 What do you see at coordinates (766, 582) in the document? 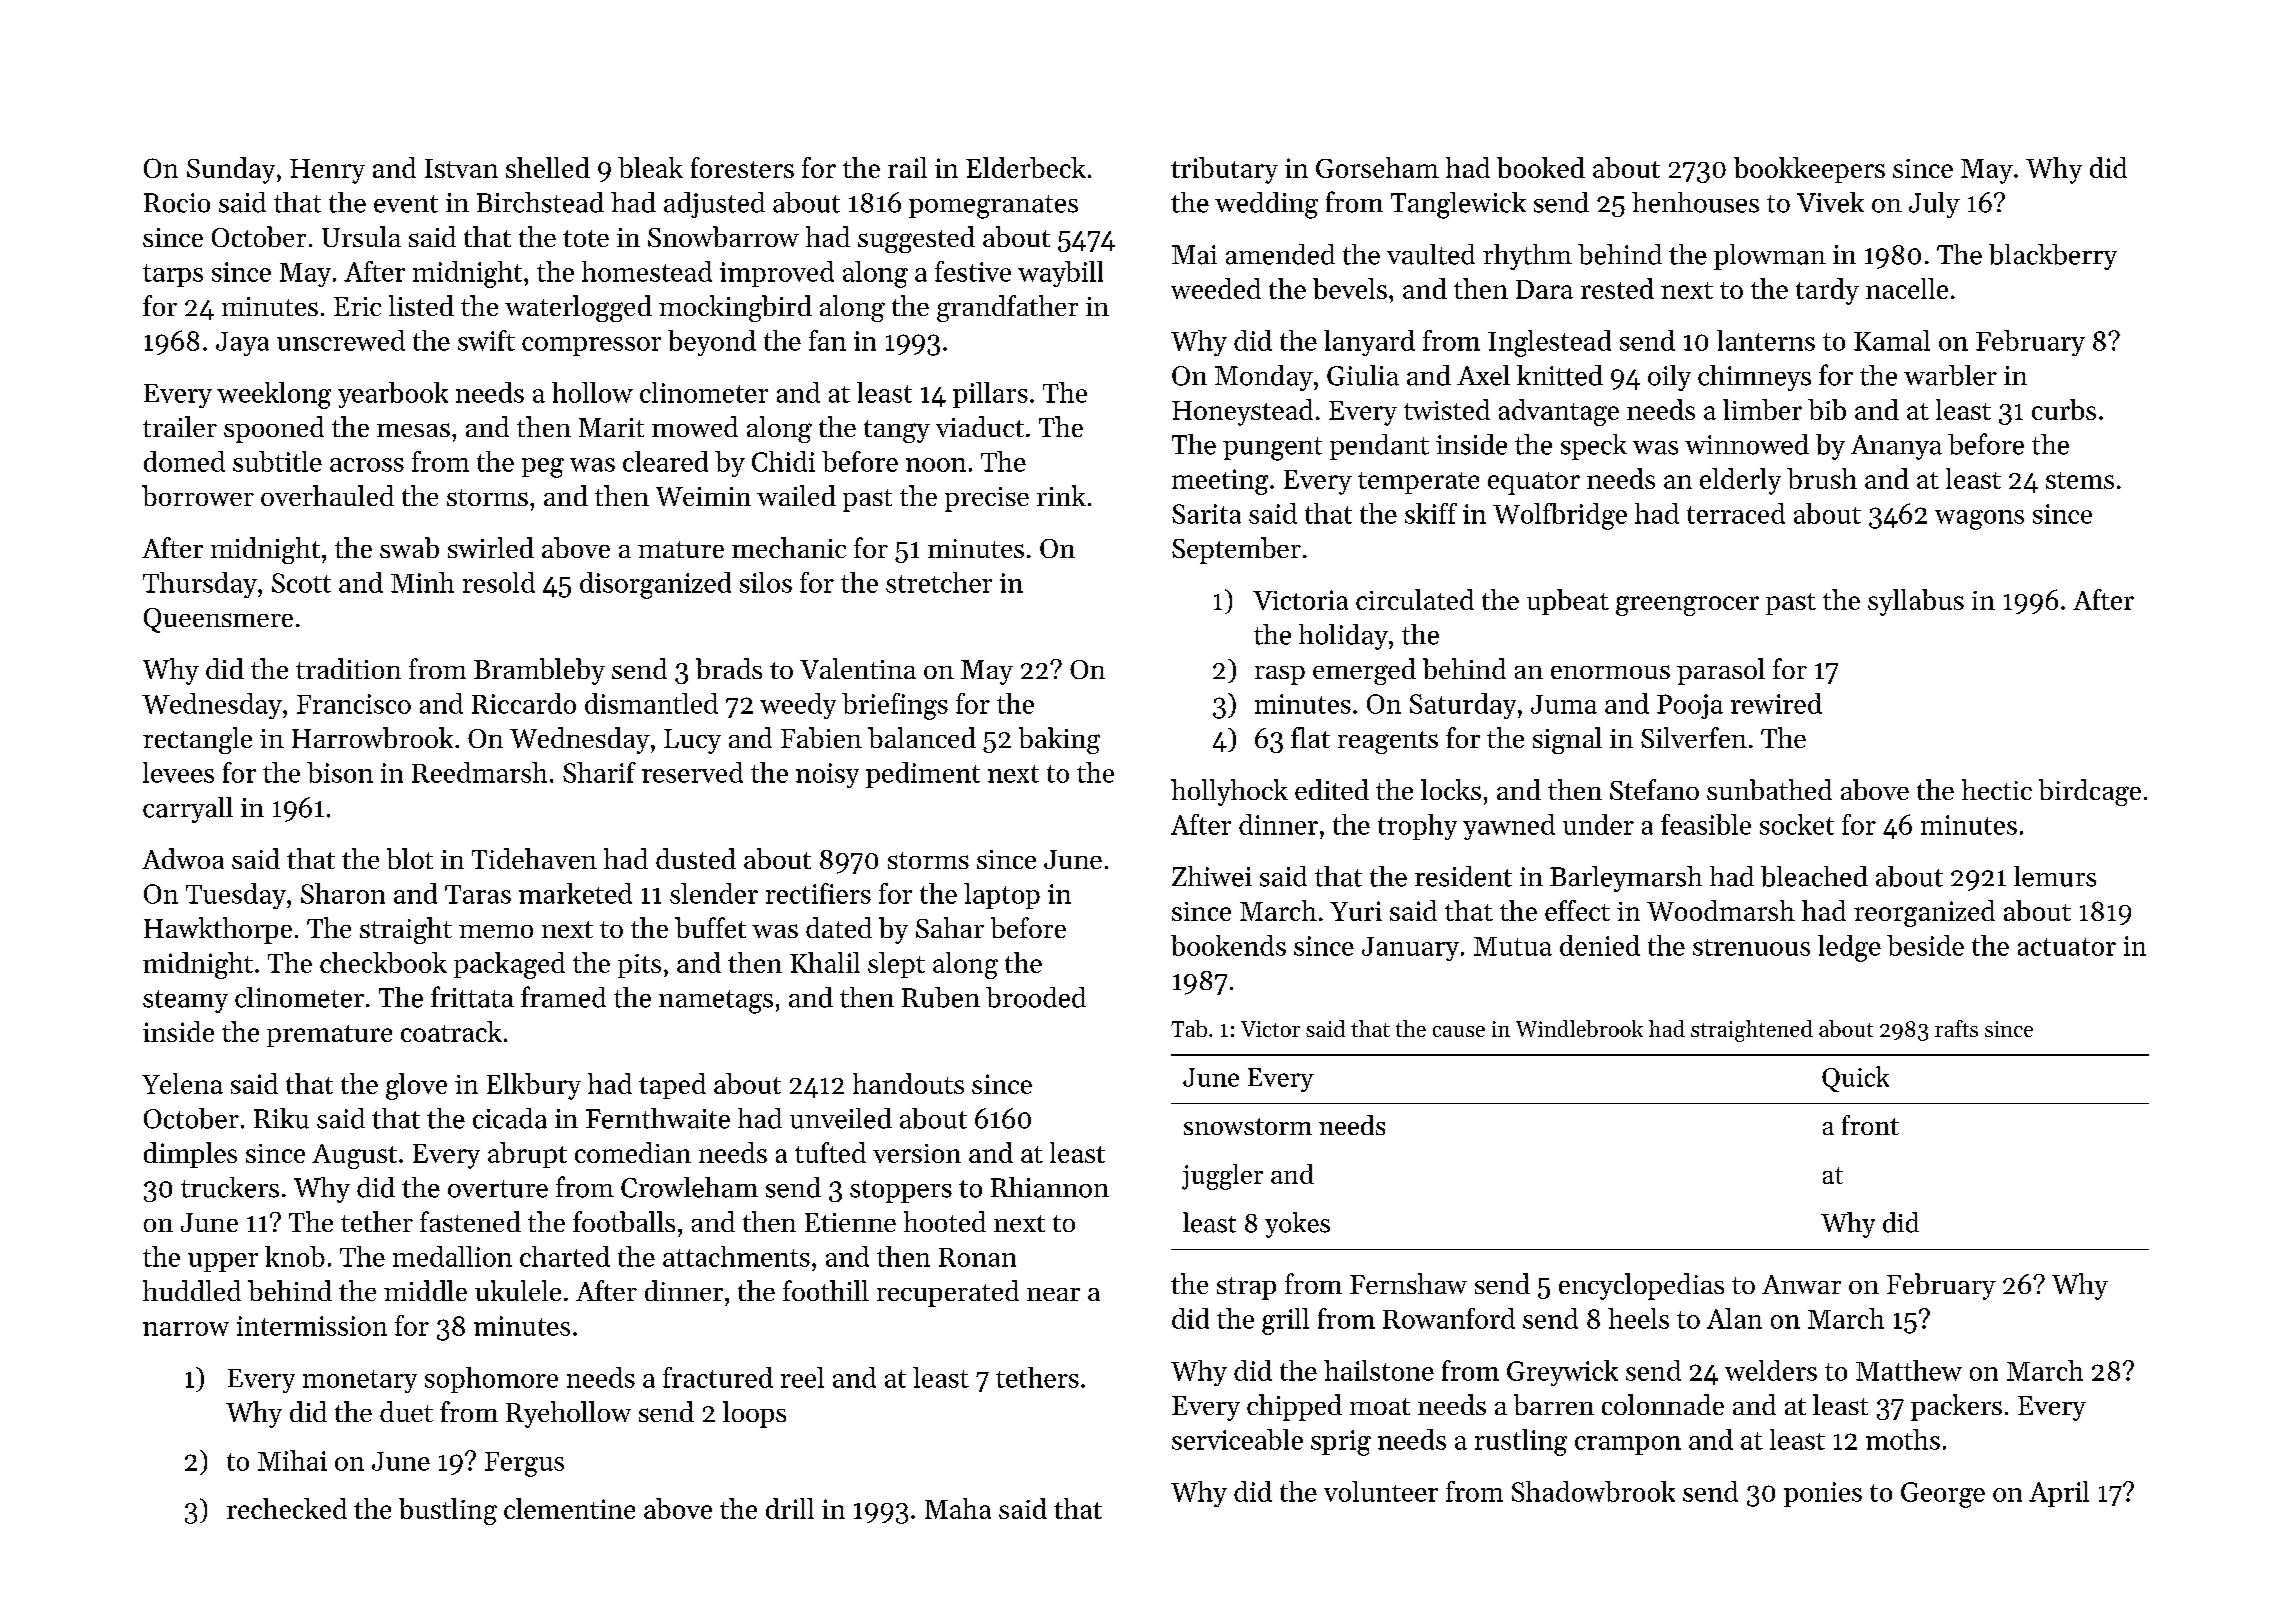
I see `silos` at bounding box center [766, 582].
